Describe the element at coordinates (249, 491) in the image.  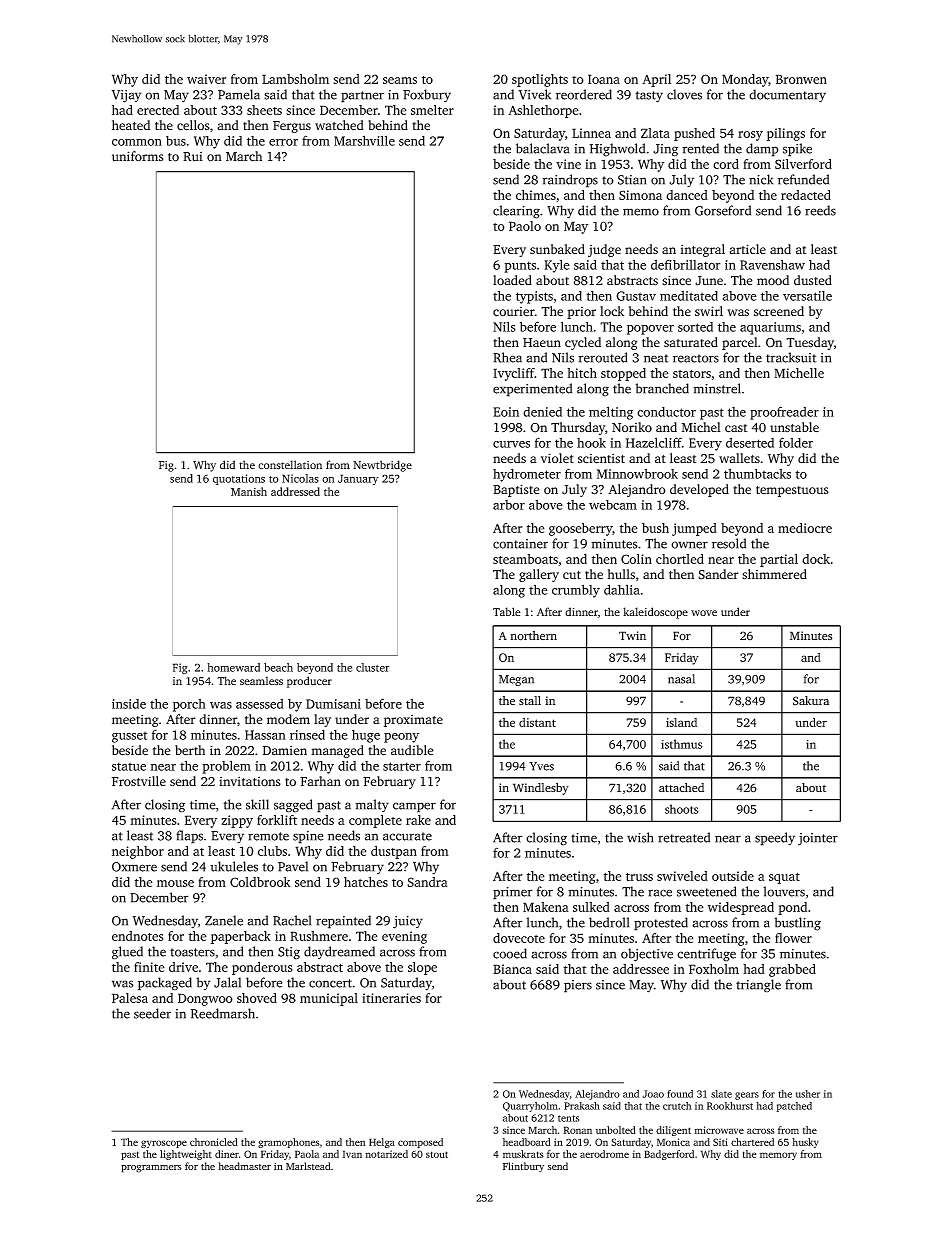
I see `Manish` at that location.
